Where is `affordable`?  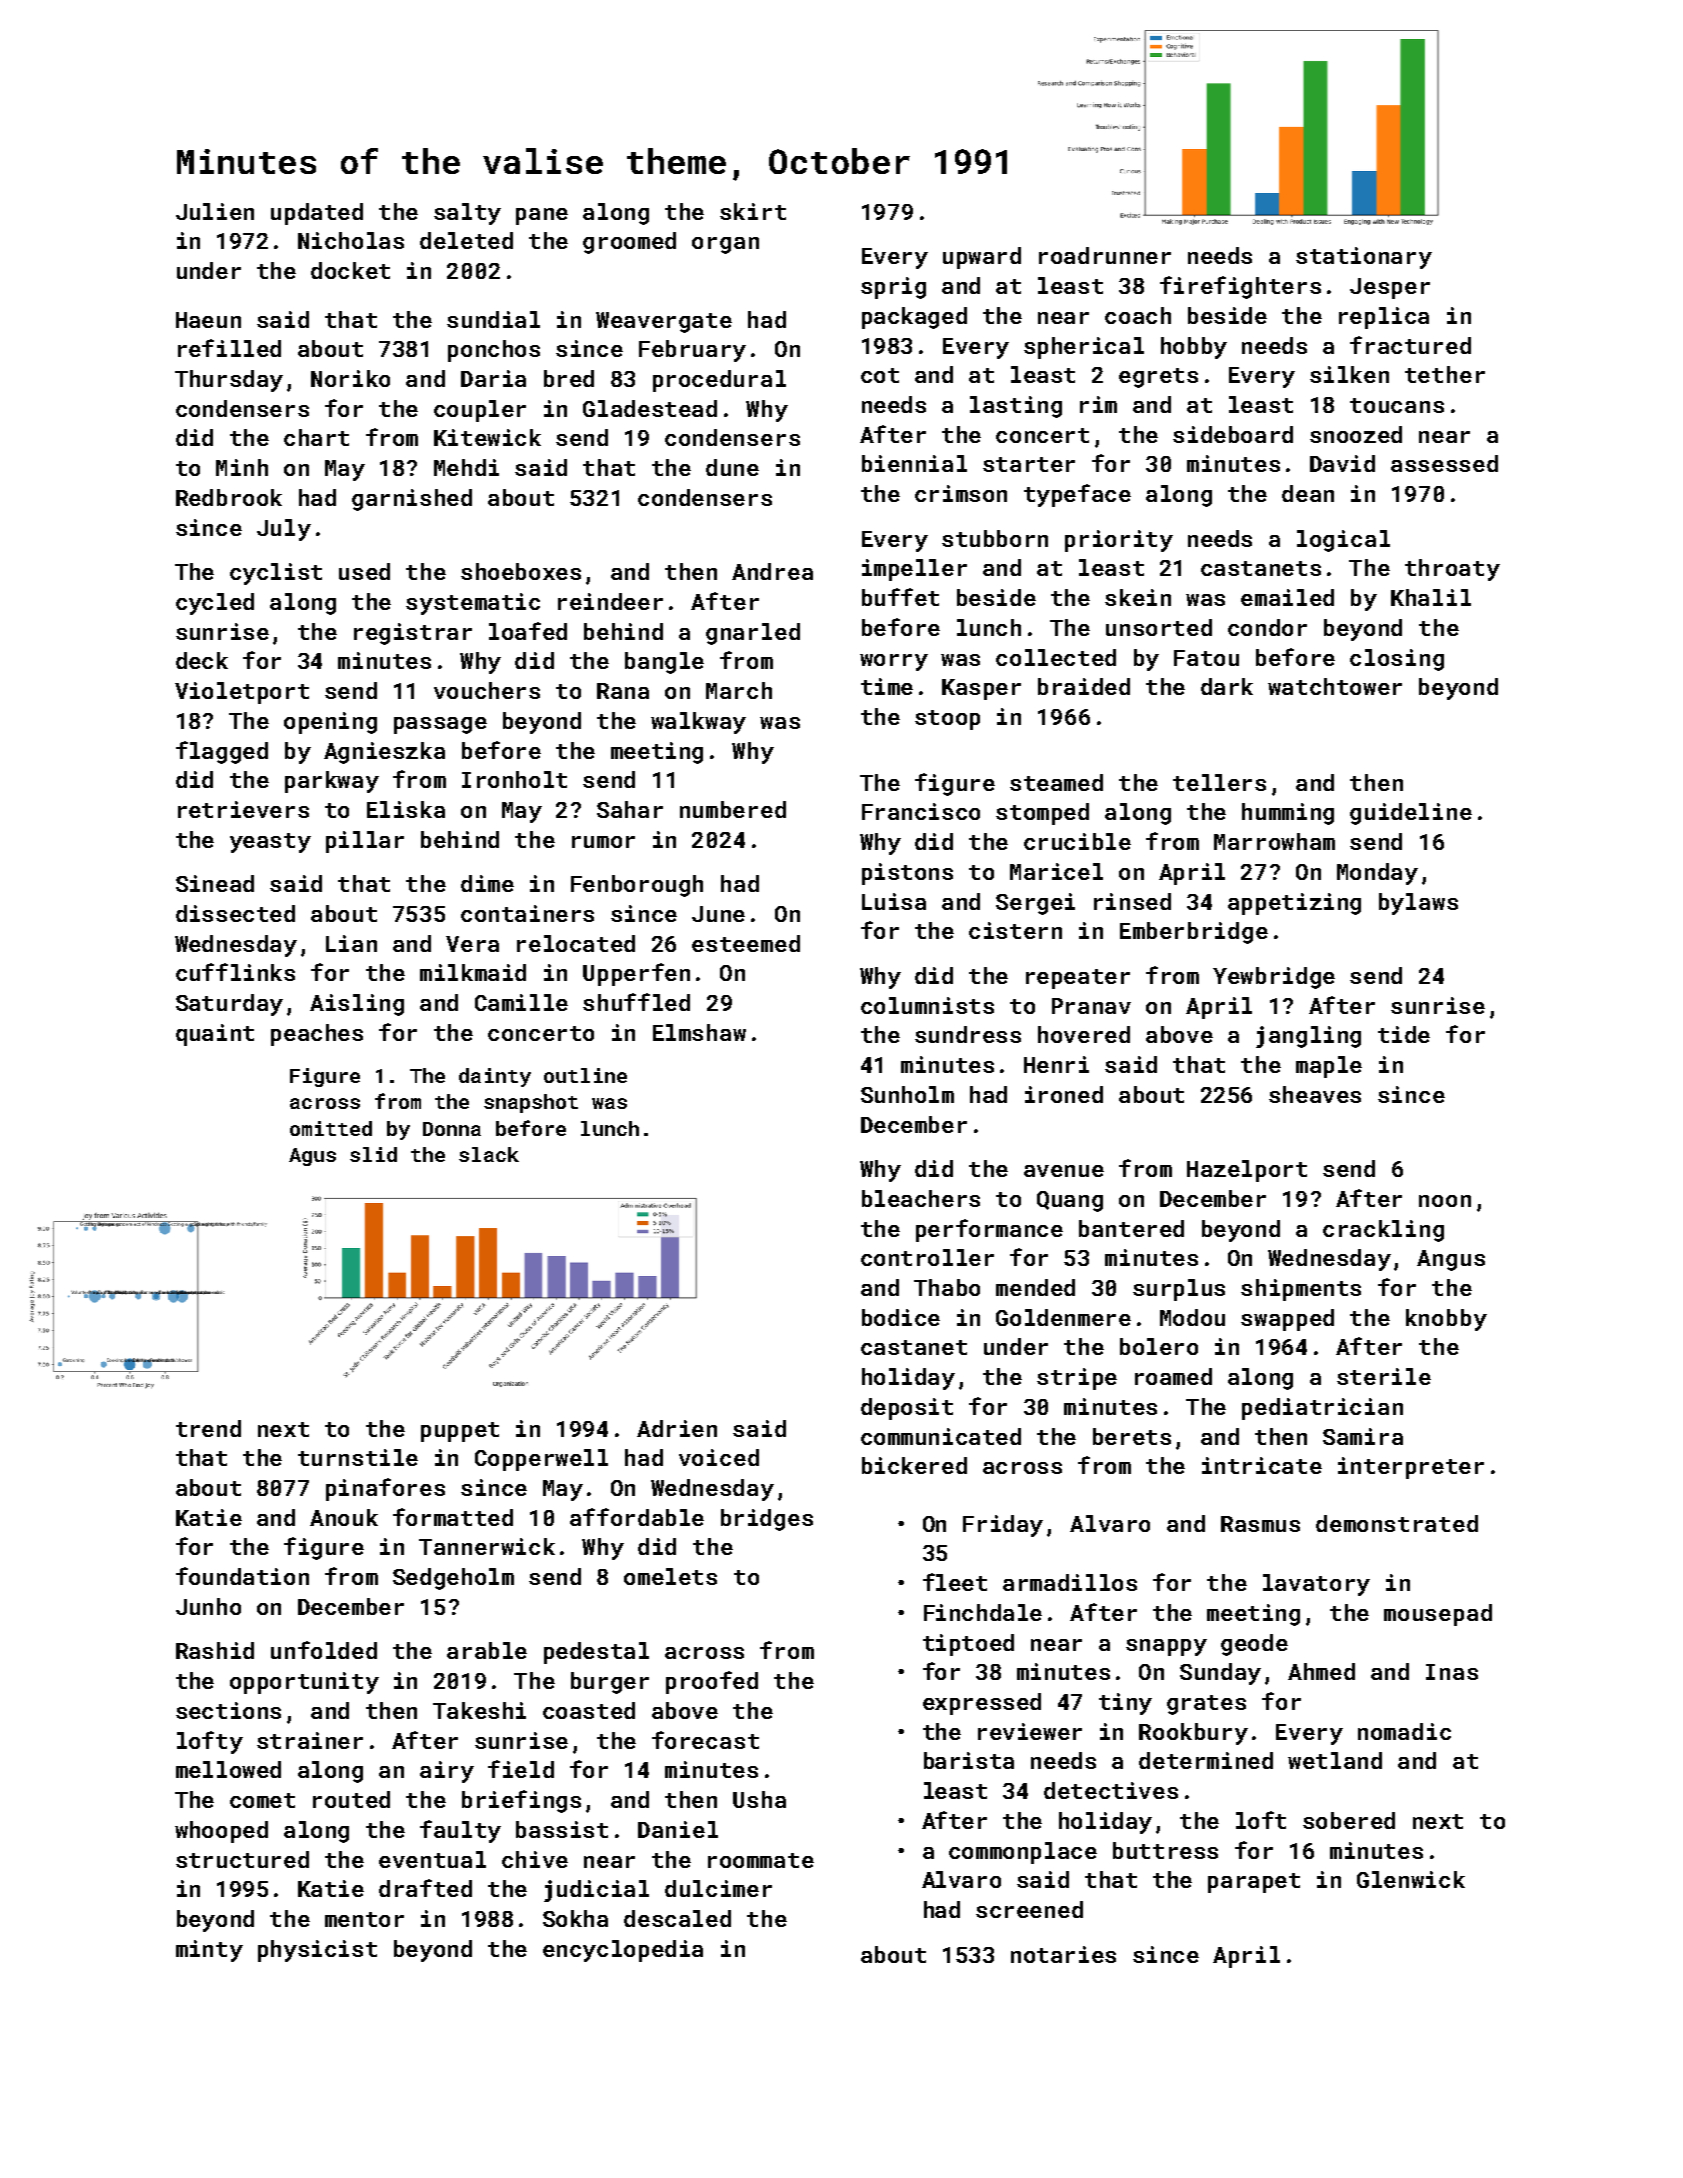
affordable is located at coordinates (637, 1517).
